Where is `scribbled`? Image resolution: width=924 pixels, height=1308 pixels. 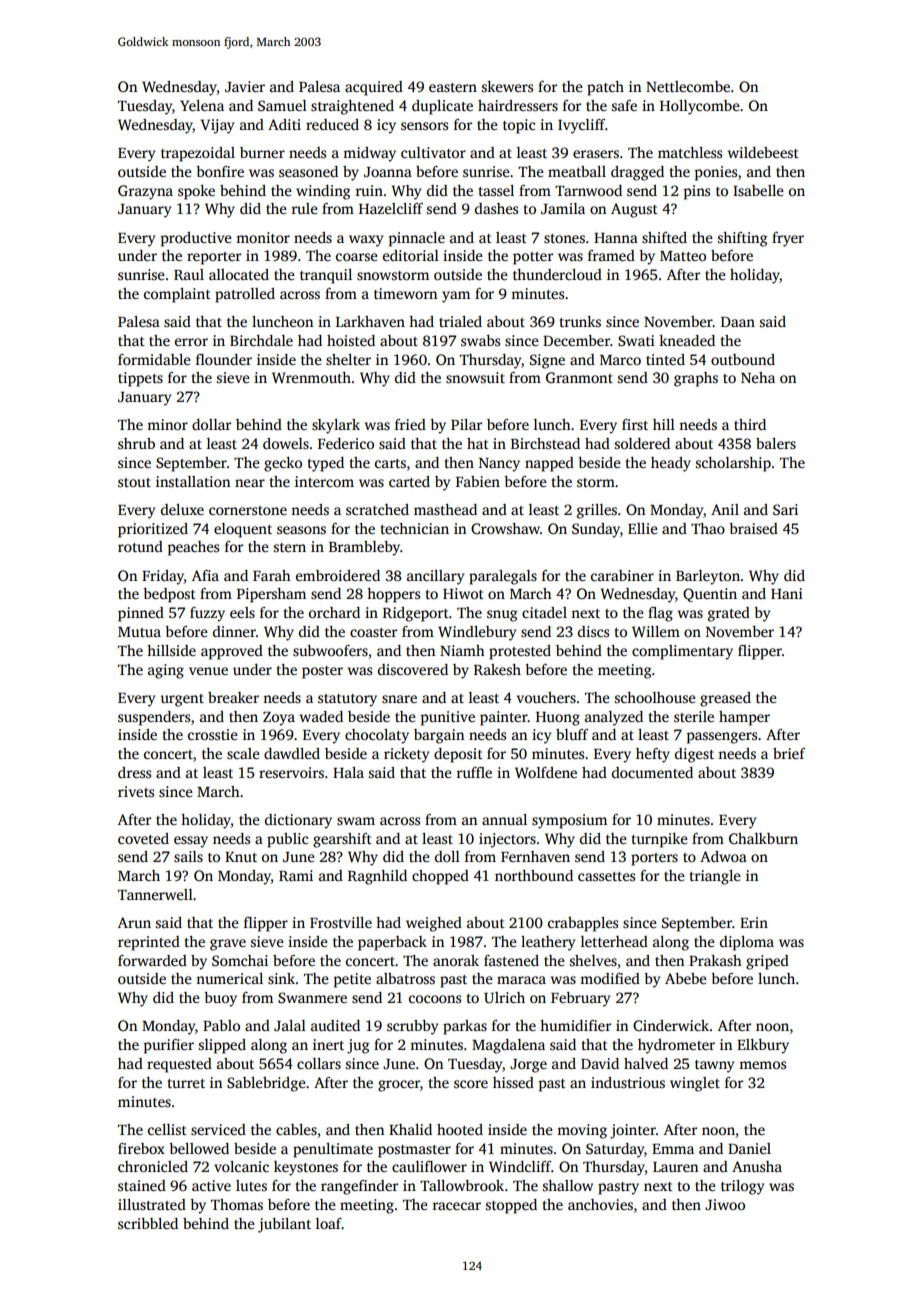 scribbled is located at coordinates (148, 1223).
